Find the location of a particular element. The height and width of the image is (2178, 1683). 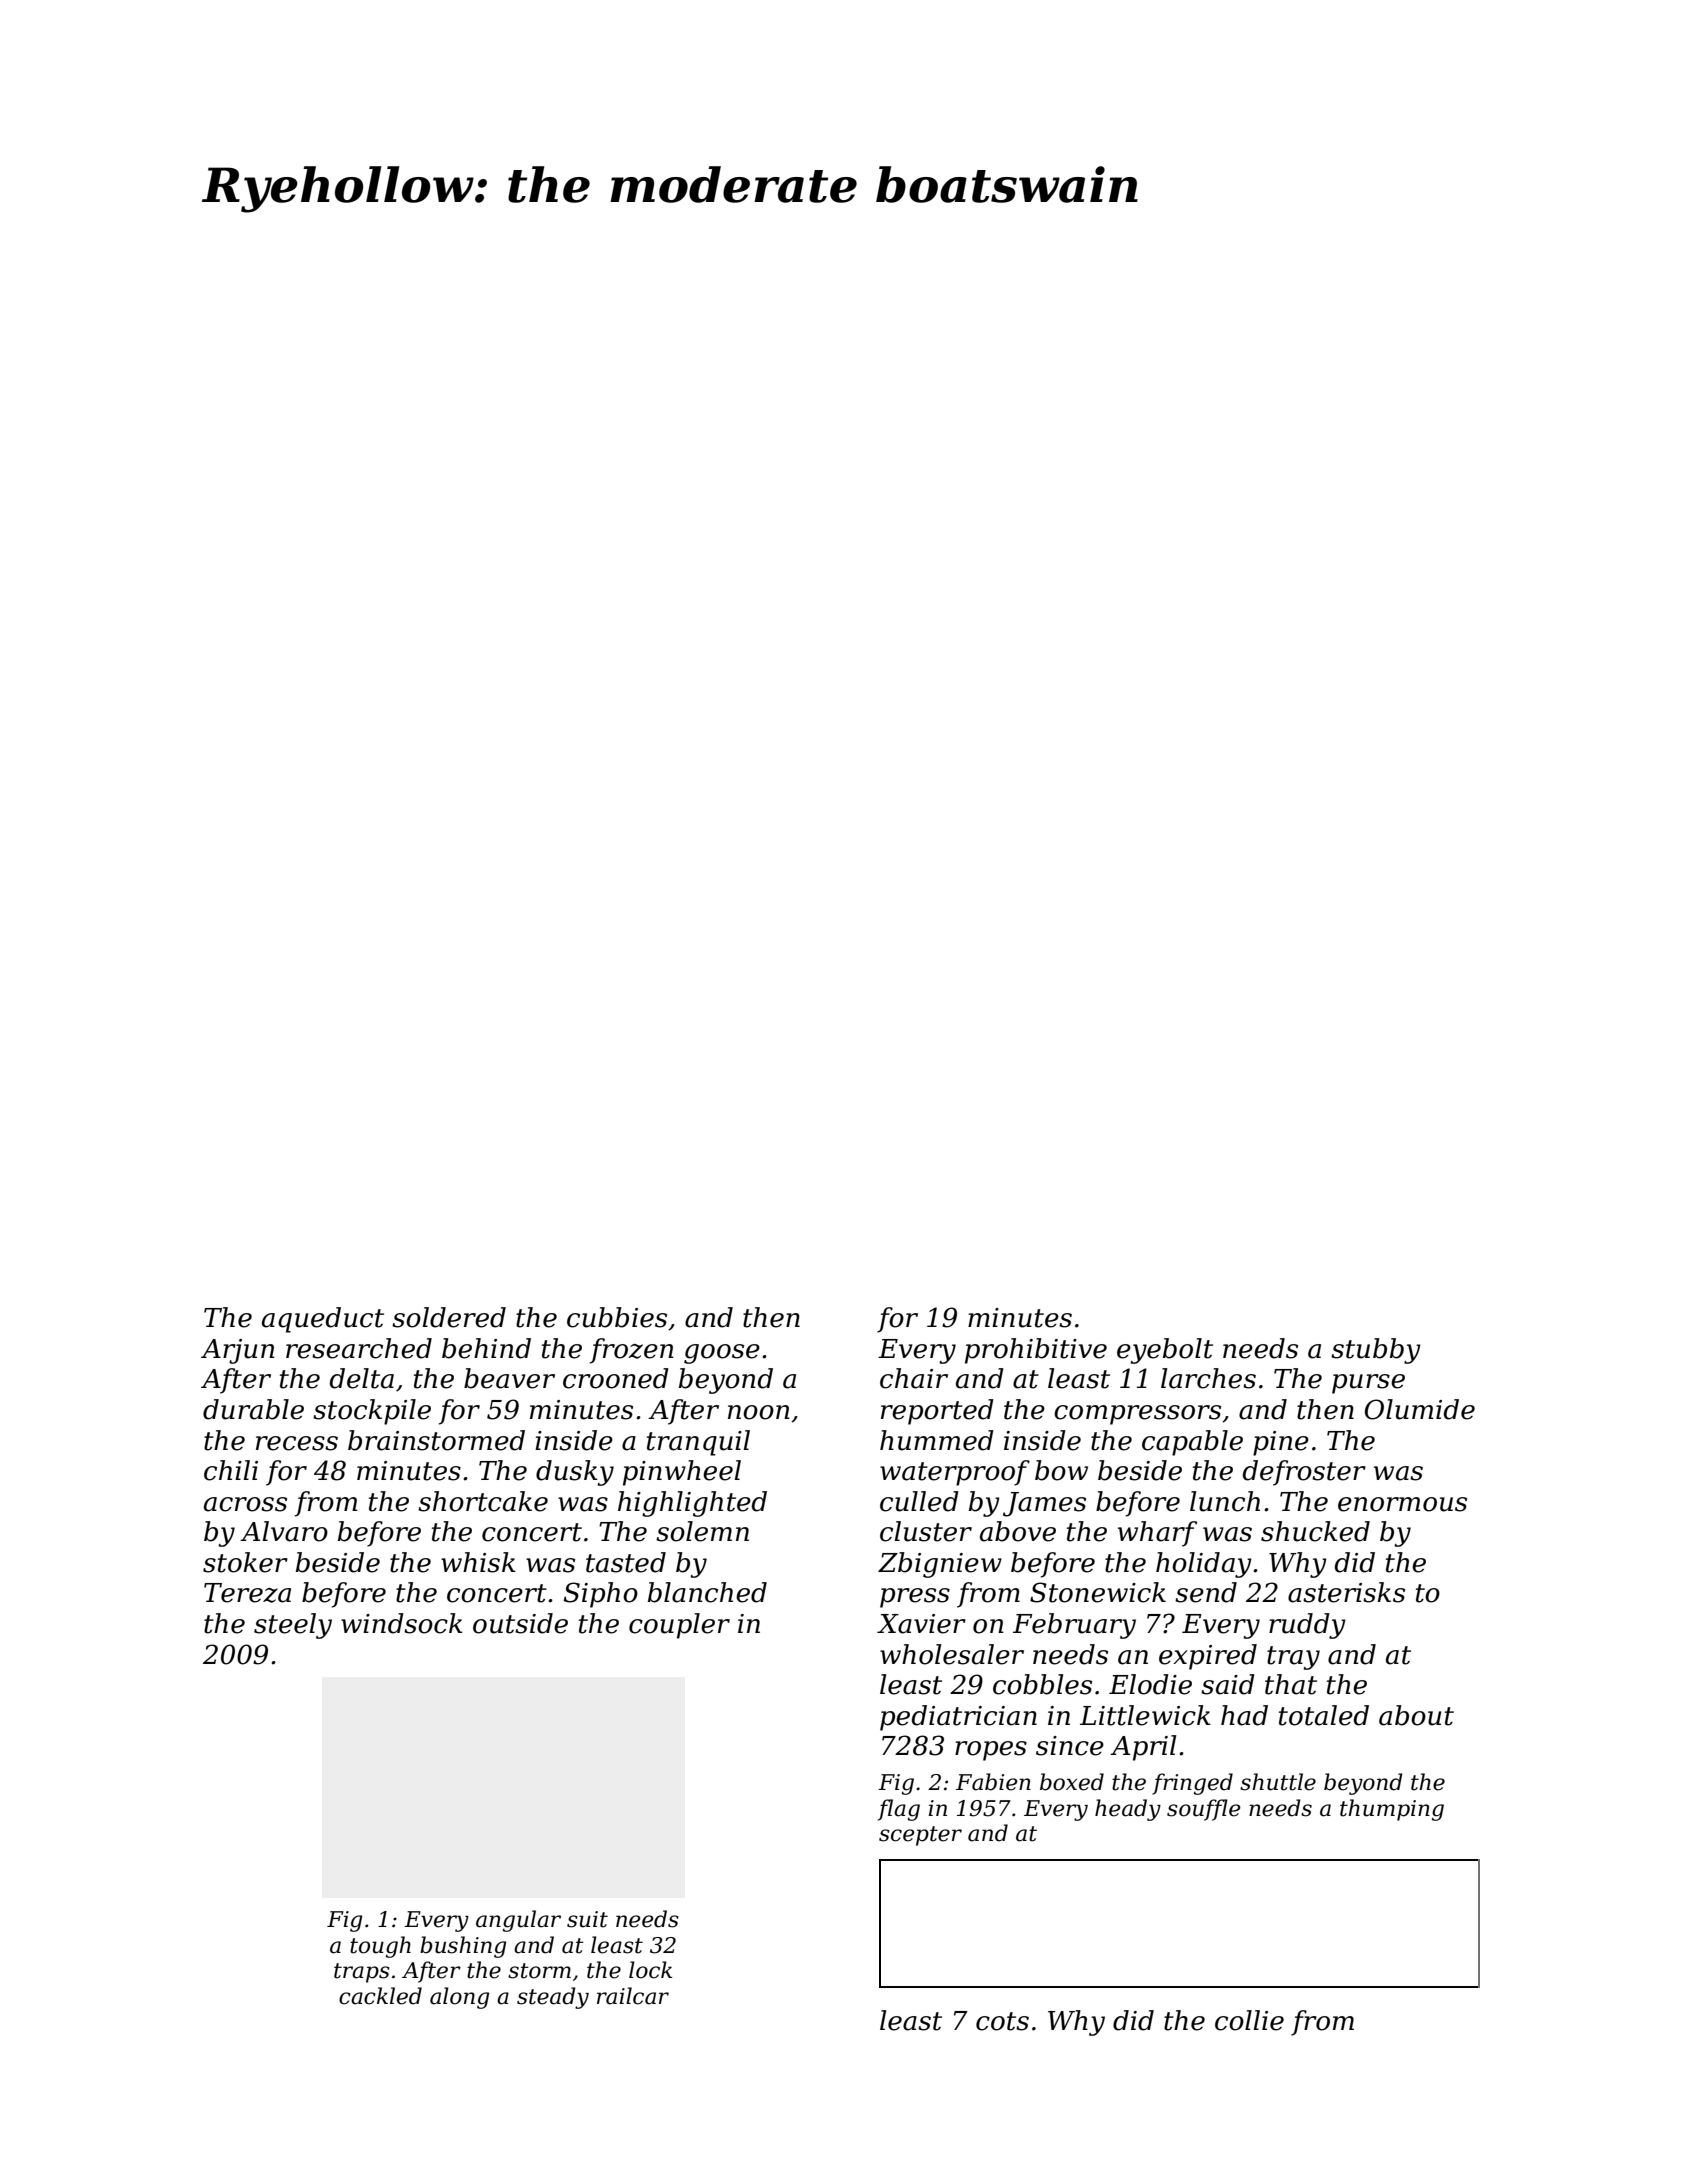

souffle is located at coordinates (1204, 1810).
